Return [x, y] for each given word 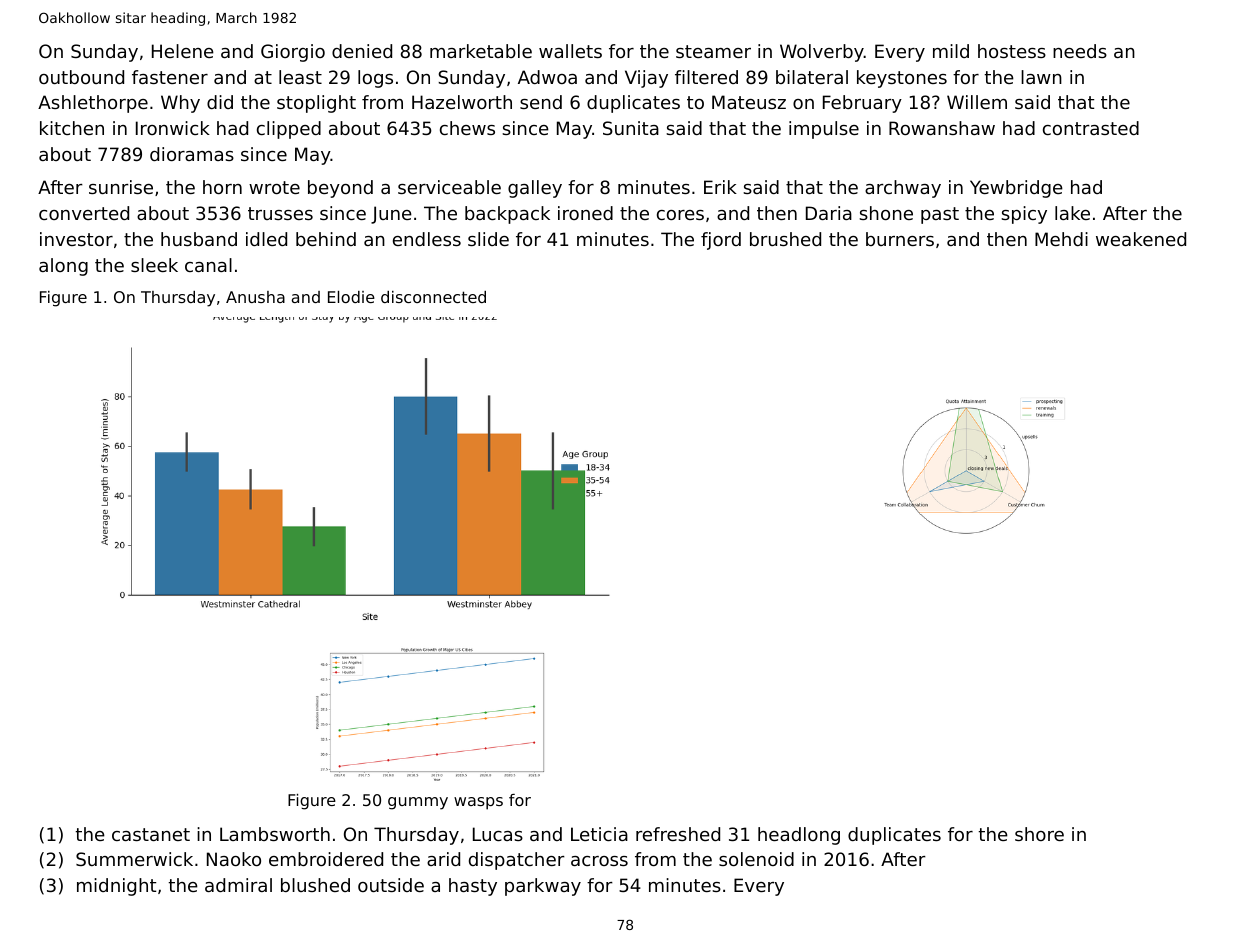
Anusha [255, 297]
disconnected [433, 297]
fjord [721, 241]
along [63, 267]
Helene [183, 51]
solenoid [756, 859]
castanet [151, 834]
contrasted [1091, 128]
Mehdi [1061, 239]
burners [900, 239]
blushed [315, 885]
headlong [799, 836]
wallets [570, 51]
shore [1039, 834]
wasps [478, 803]
